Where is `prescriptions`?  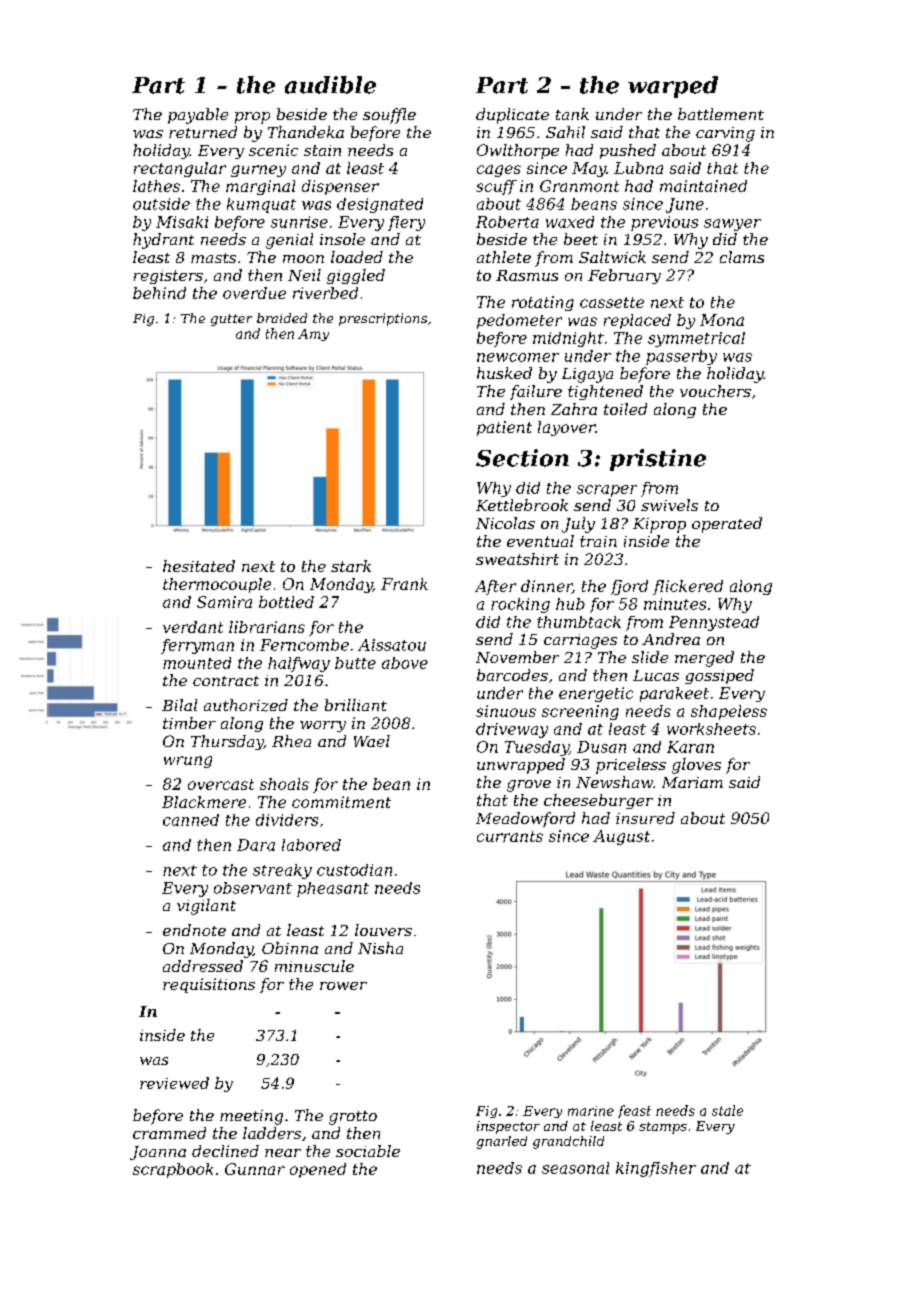 prescriptions is located at coordinates (383, 319).
